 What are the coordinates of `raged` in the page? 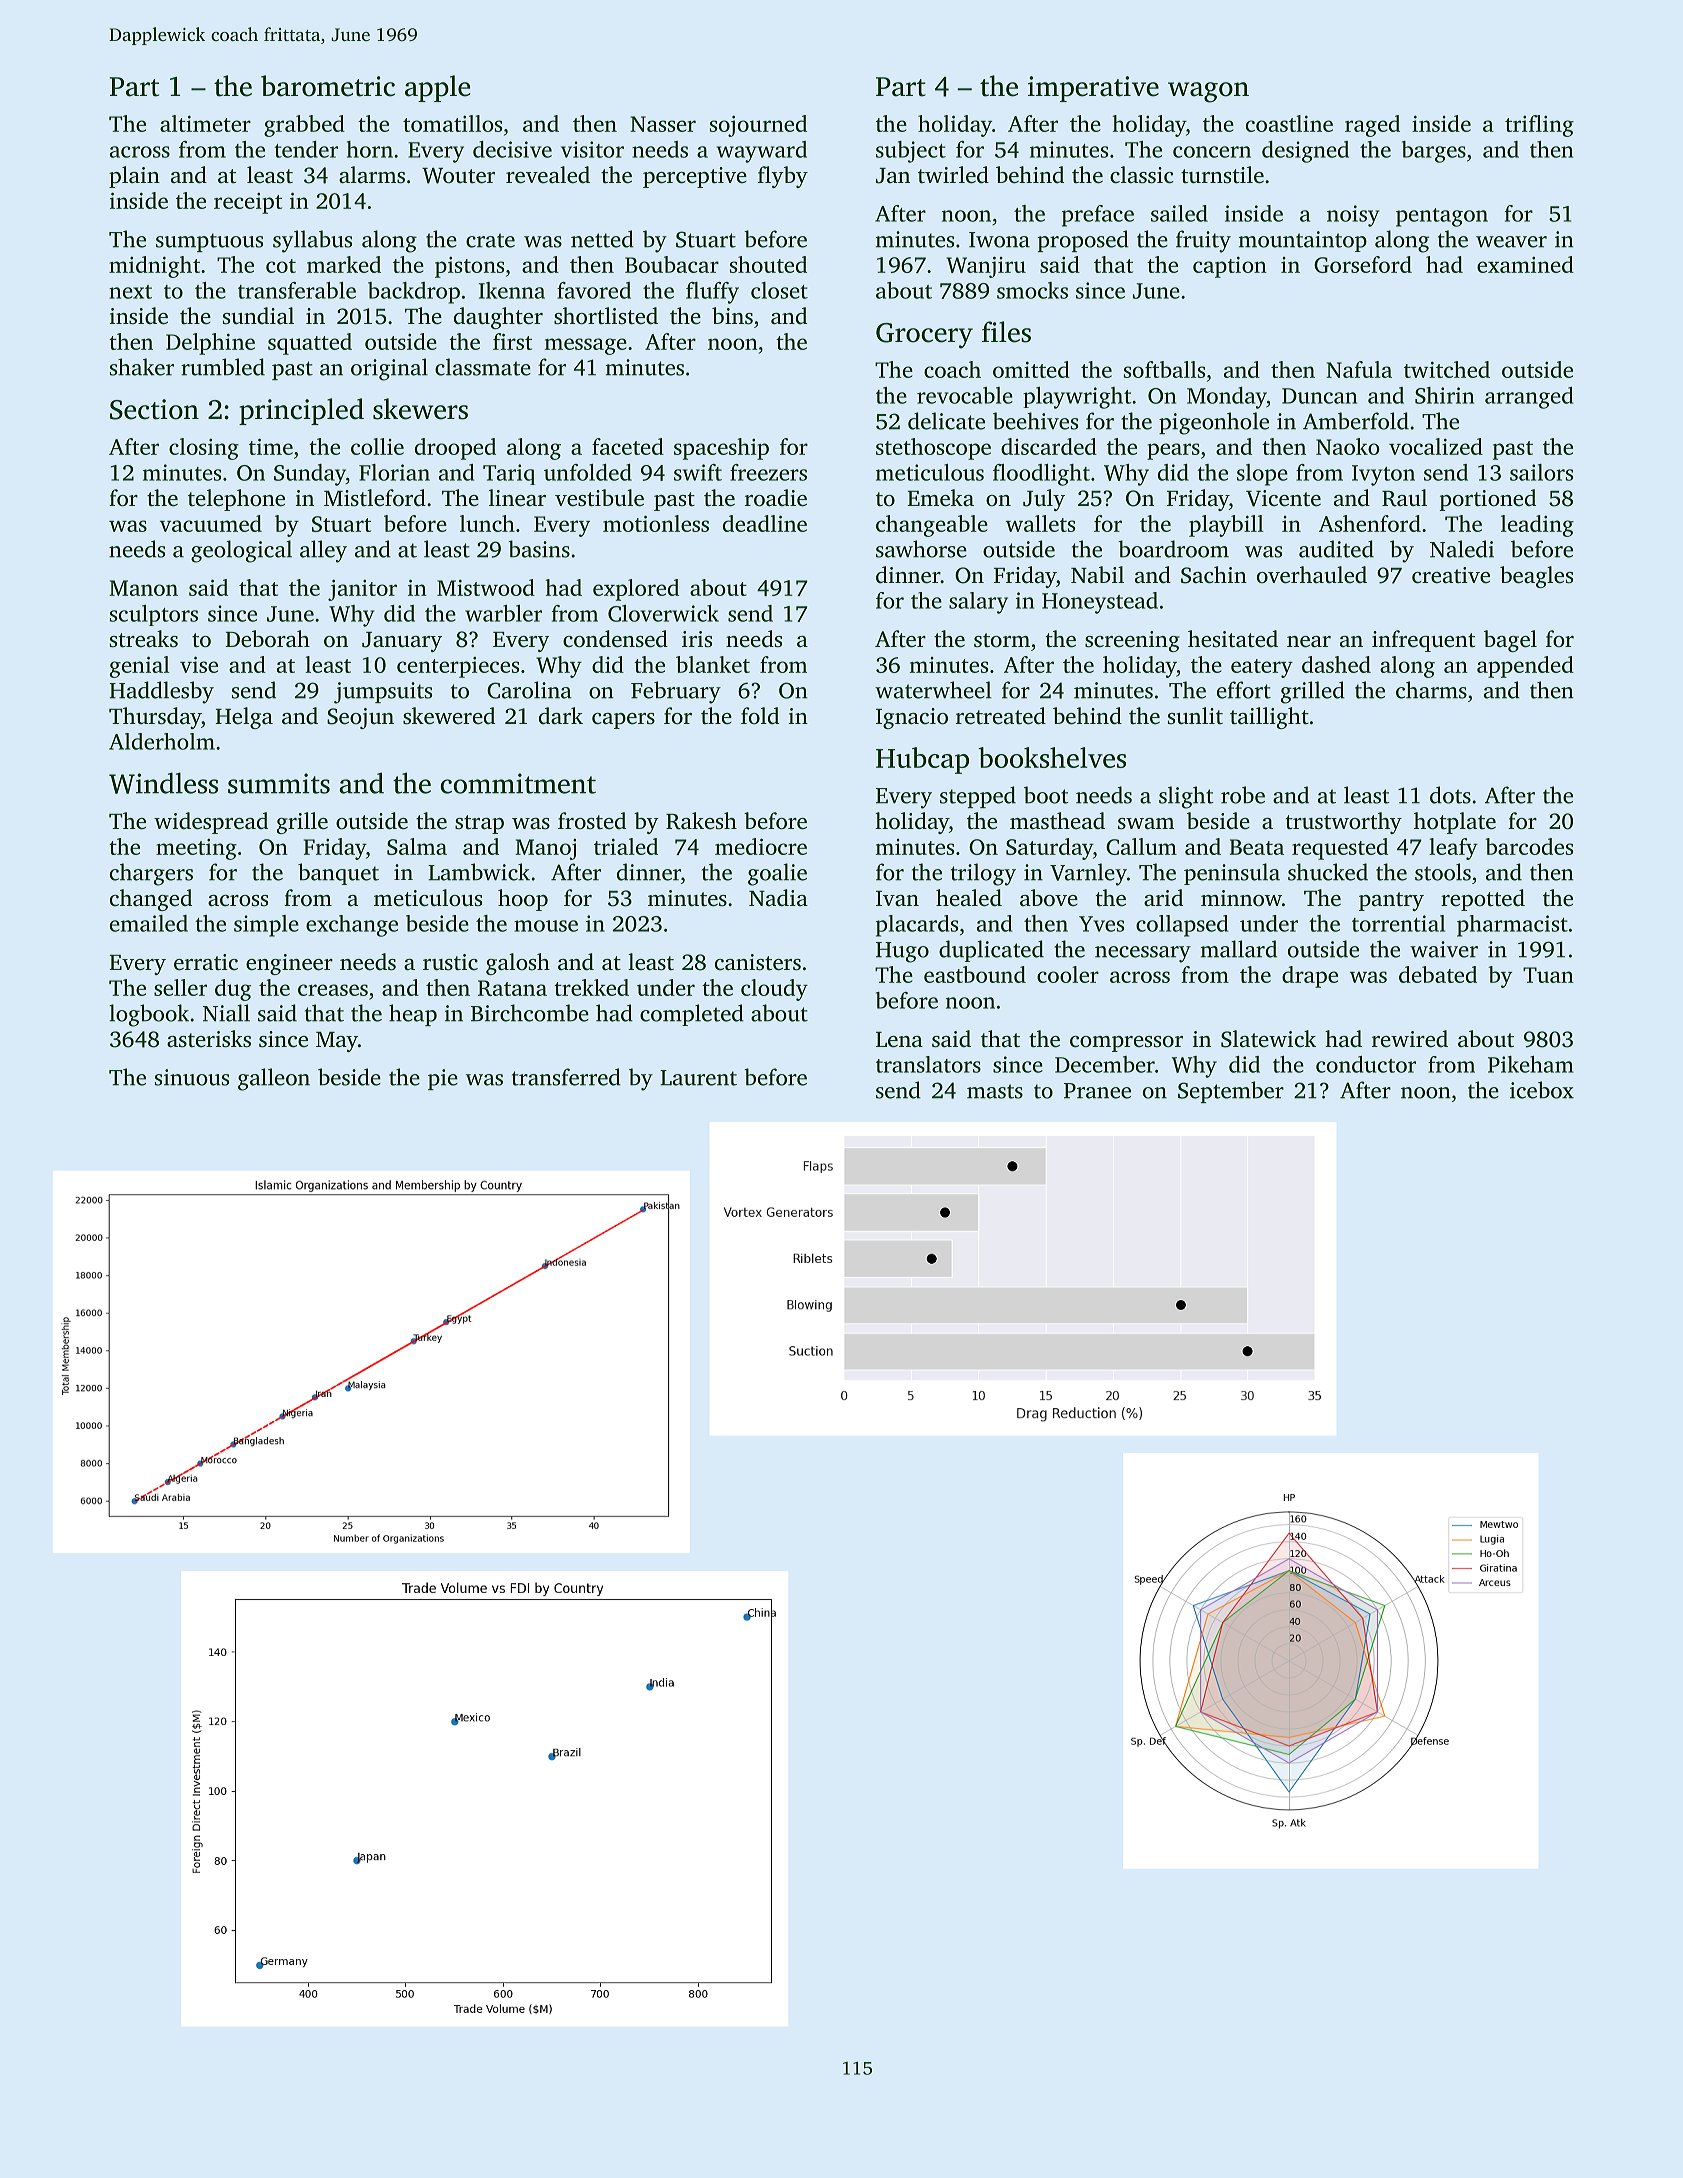 It's located at (1372, 126).
